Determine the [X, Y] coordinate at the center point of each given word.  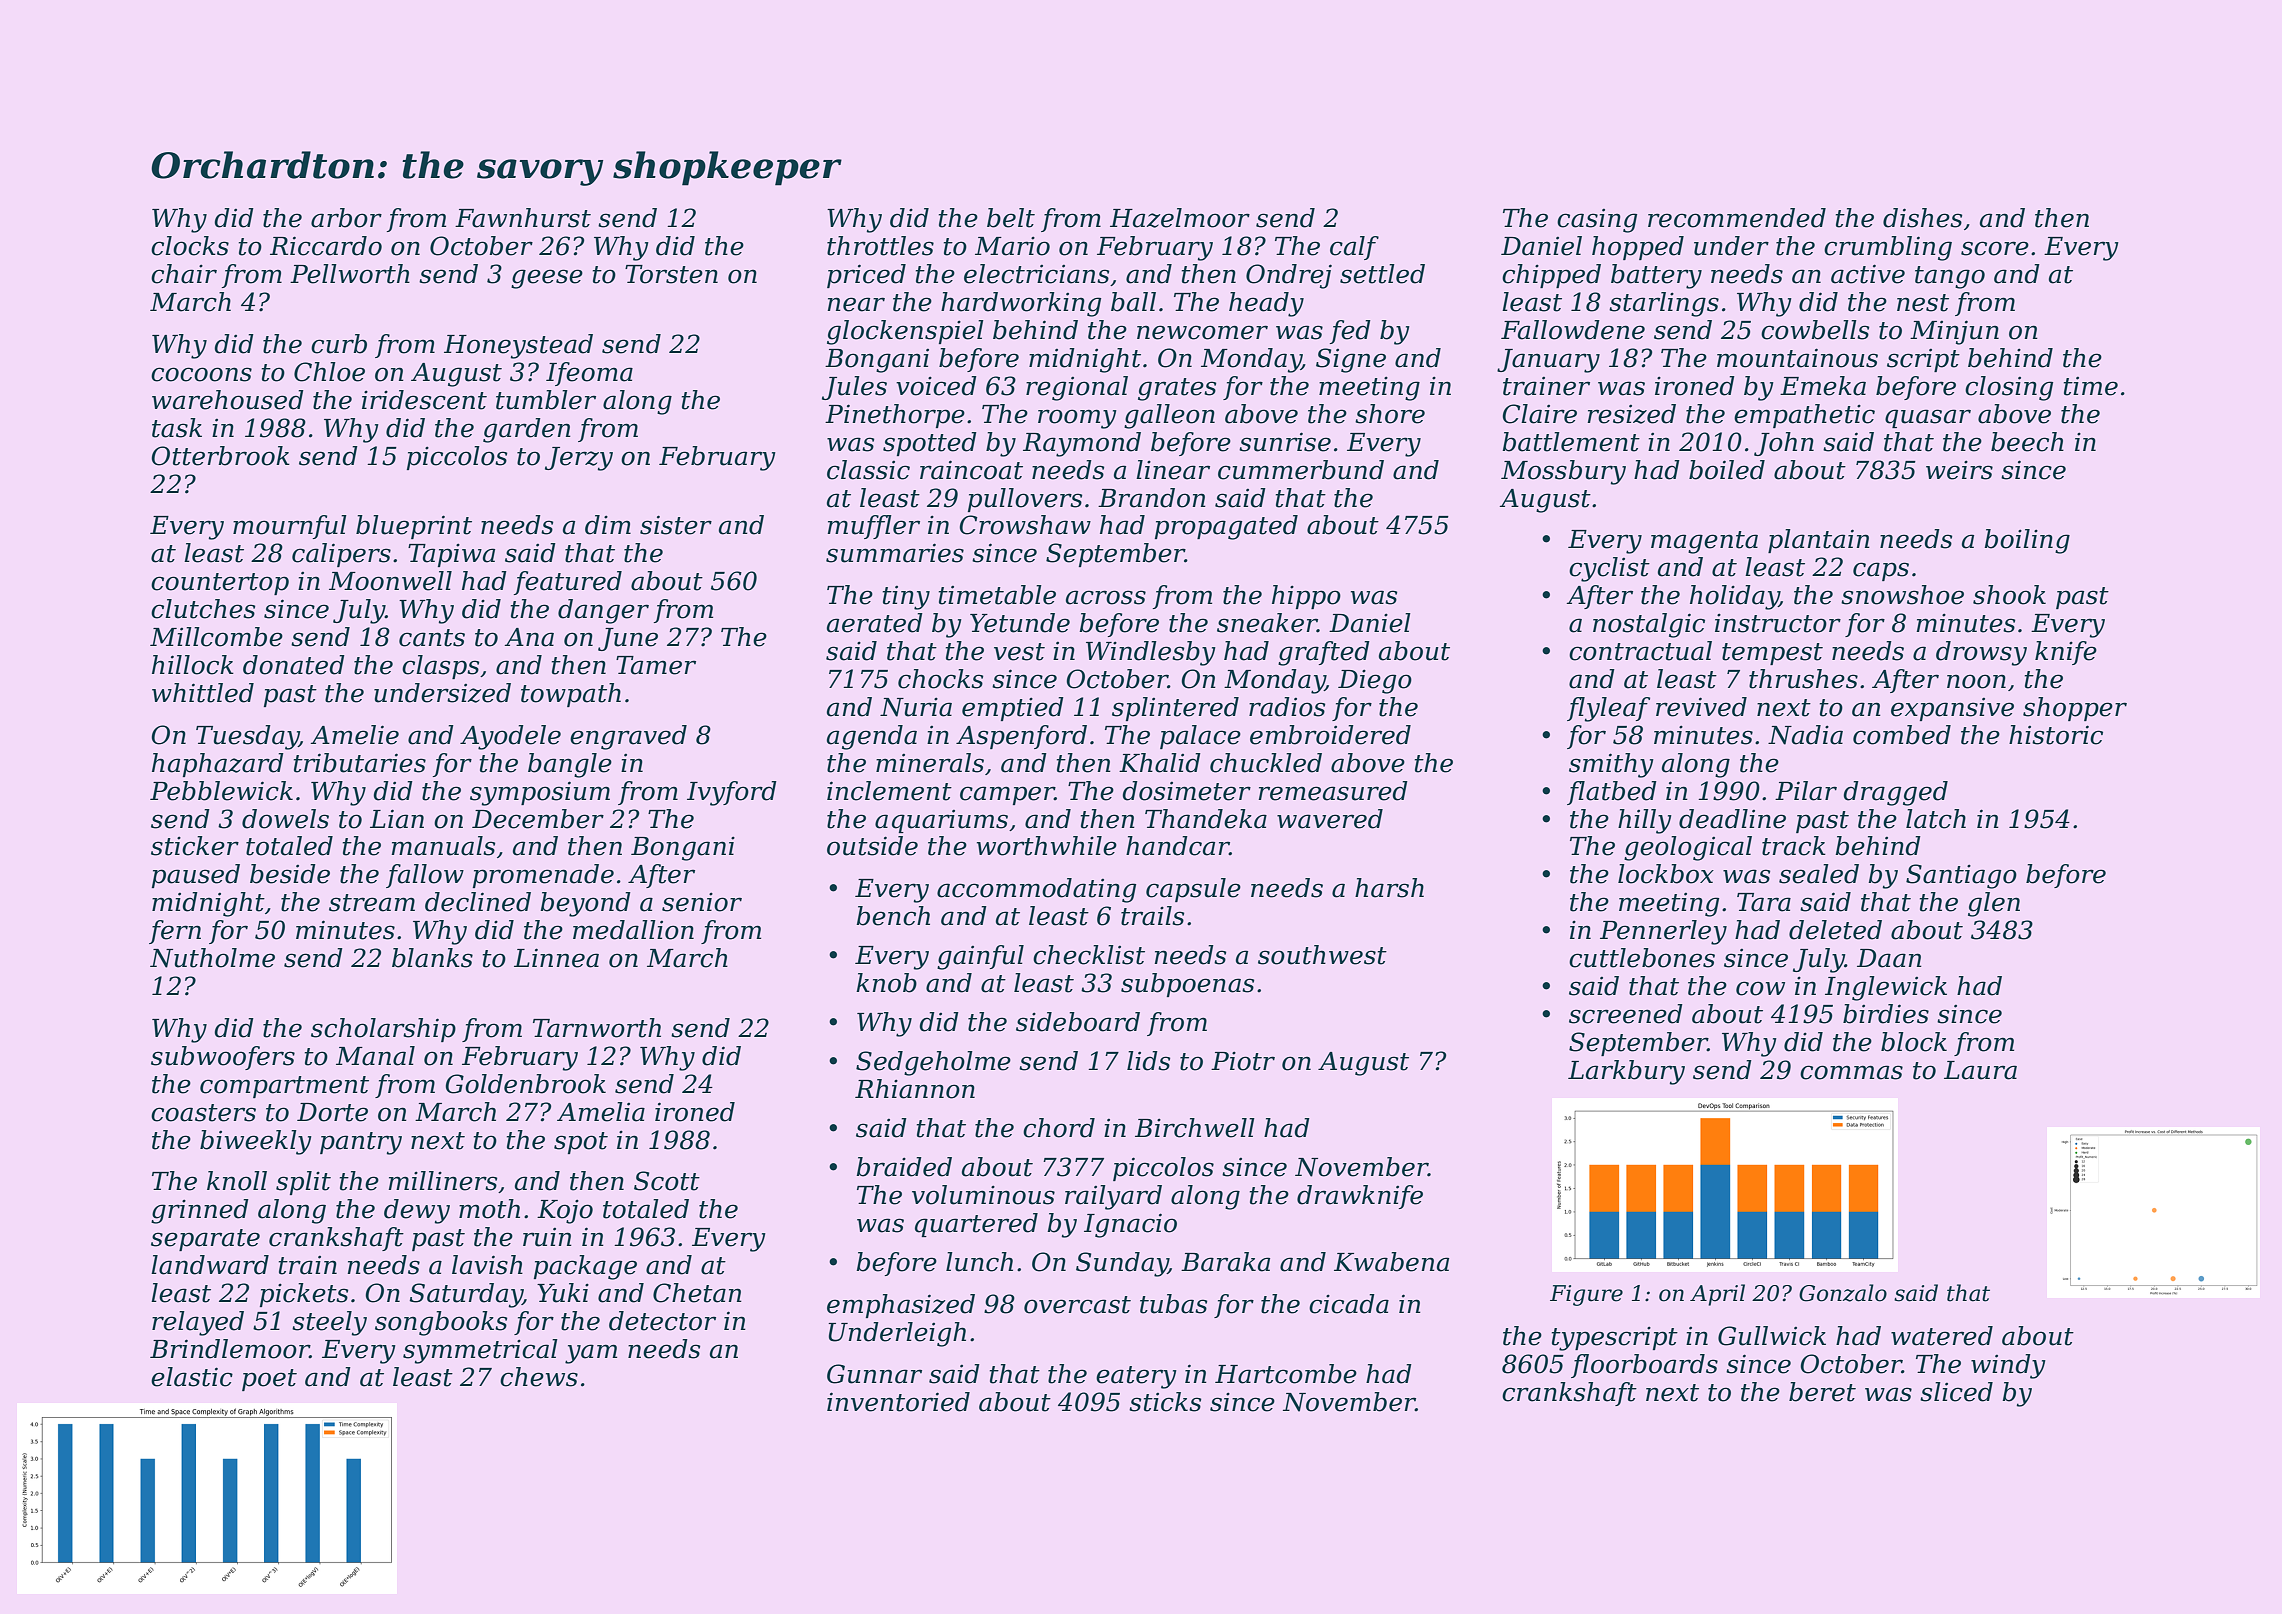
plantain [1819, 541]
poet [269, 1380]
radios [1287, 707]
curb [339, 344]
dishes [1922, 218]
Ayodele [510, 737]
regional [1077, 388]
